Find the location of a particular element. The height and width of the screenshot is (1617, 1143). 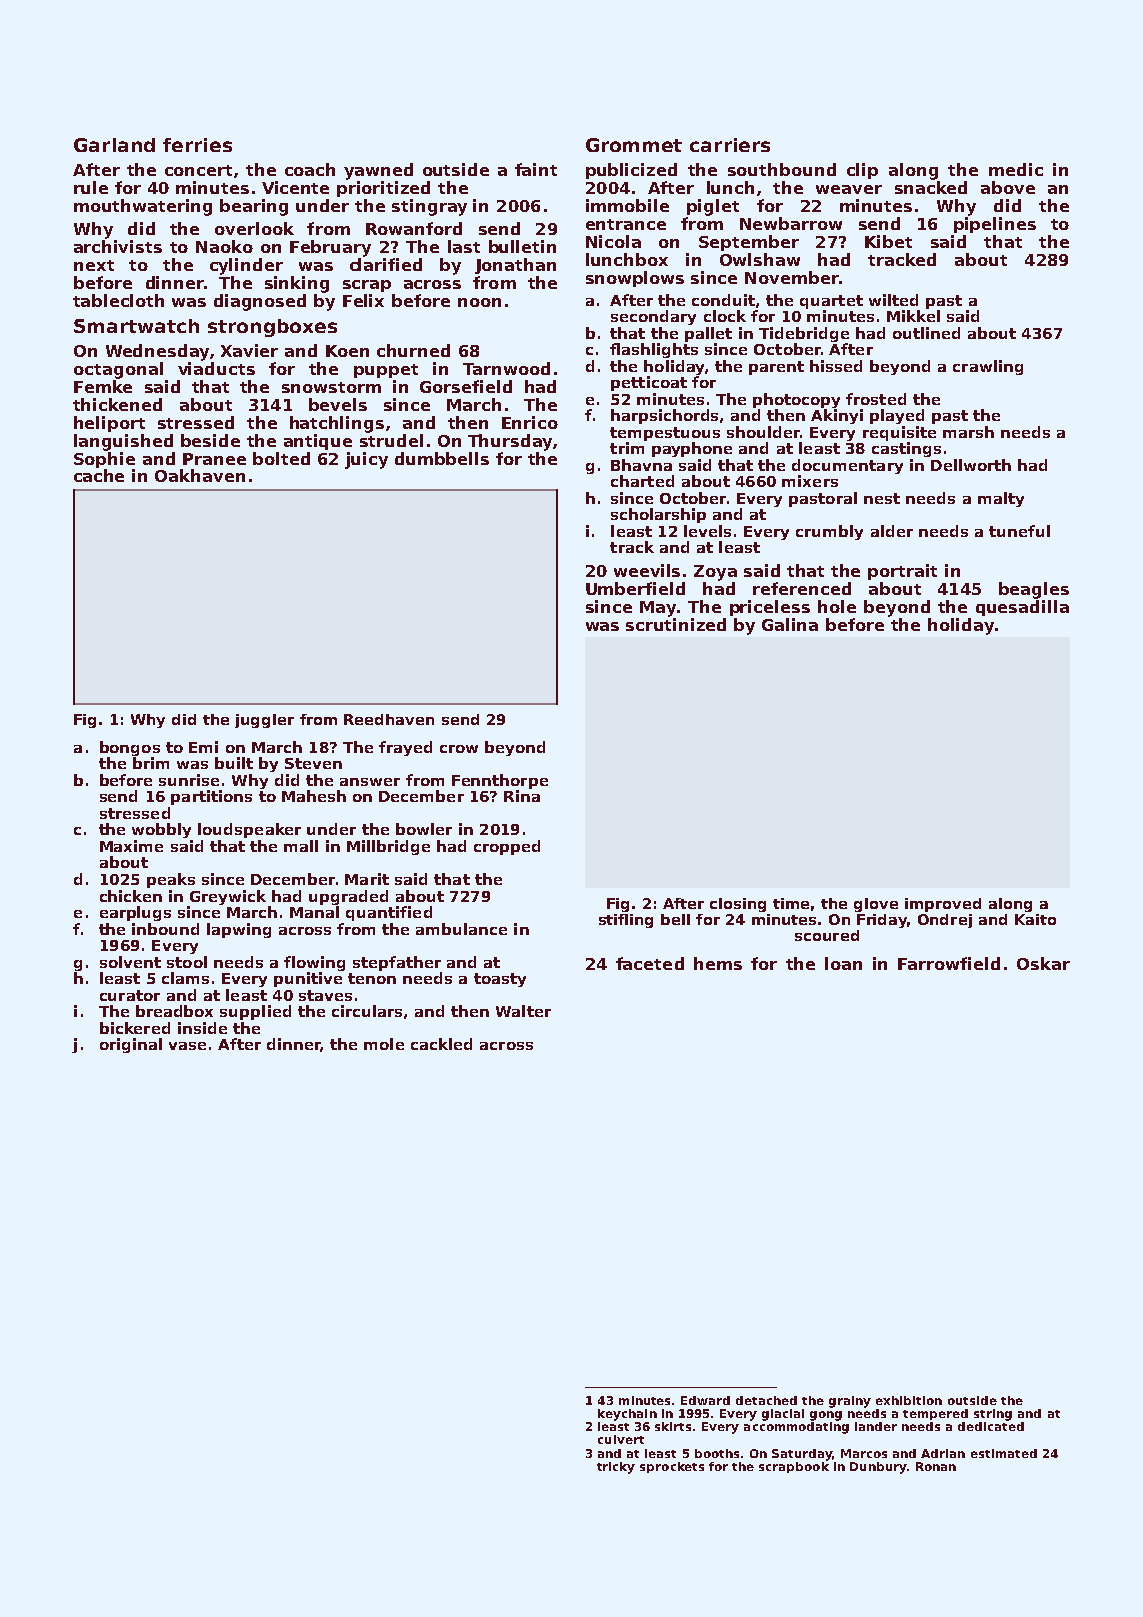

chicken is located at coordinates (131, 896).
